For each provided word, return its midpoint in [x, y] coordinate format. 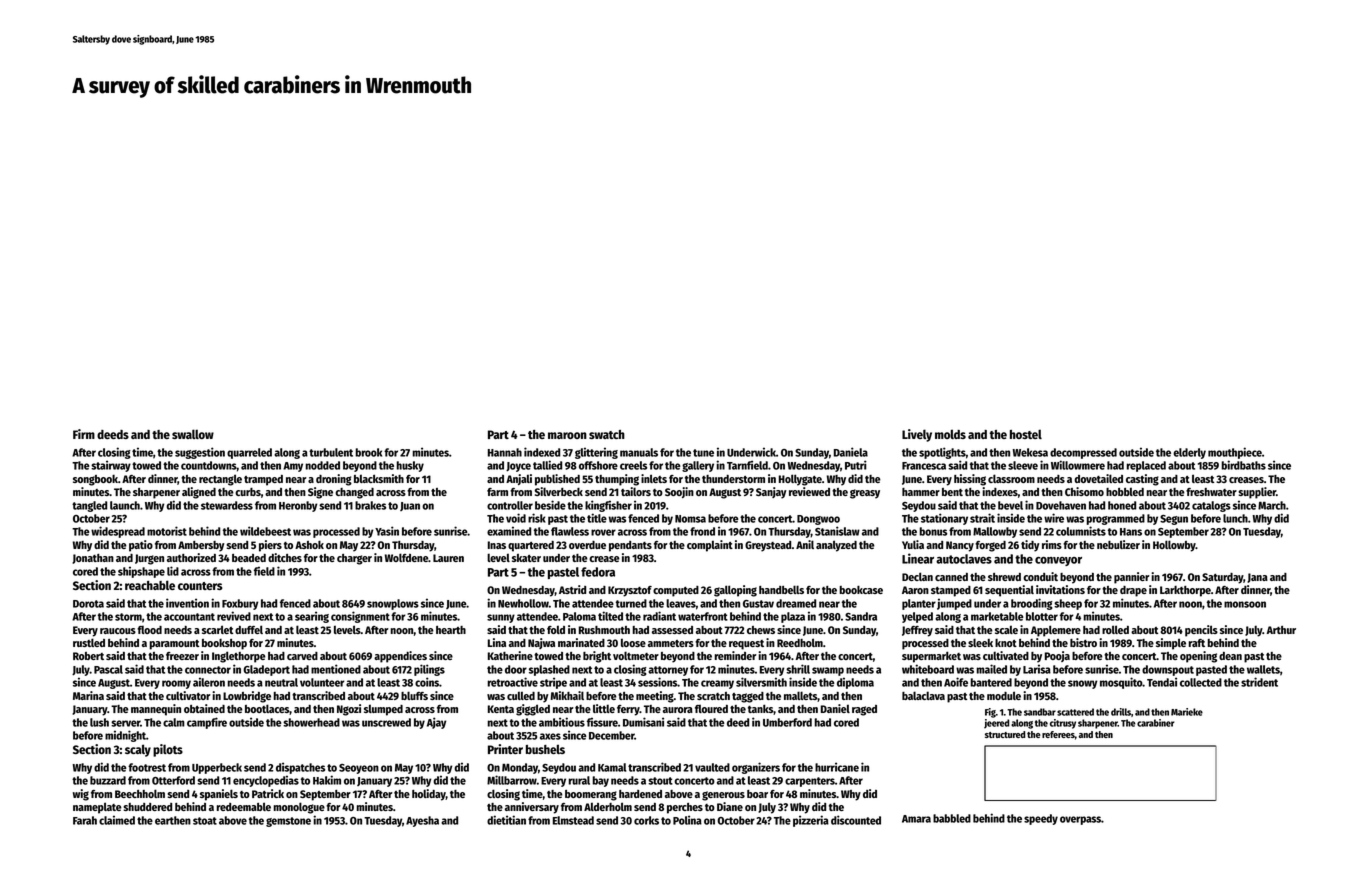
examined [509, 531]
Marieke [1187, 712]
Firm [84, 434]
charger [354, 559]
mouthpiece [1235, 453]
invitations [1060, 589]
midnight [125, 736]
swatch [607, 434]
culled [521, 695]
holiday [429, 795]
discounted [856, 820]
